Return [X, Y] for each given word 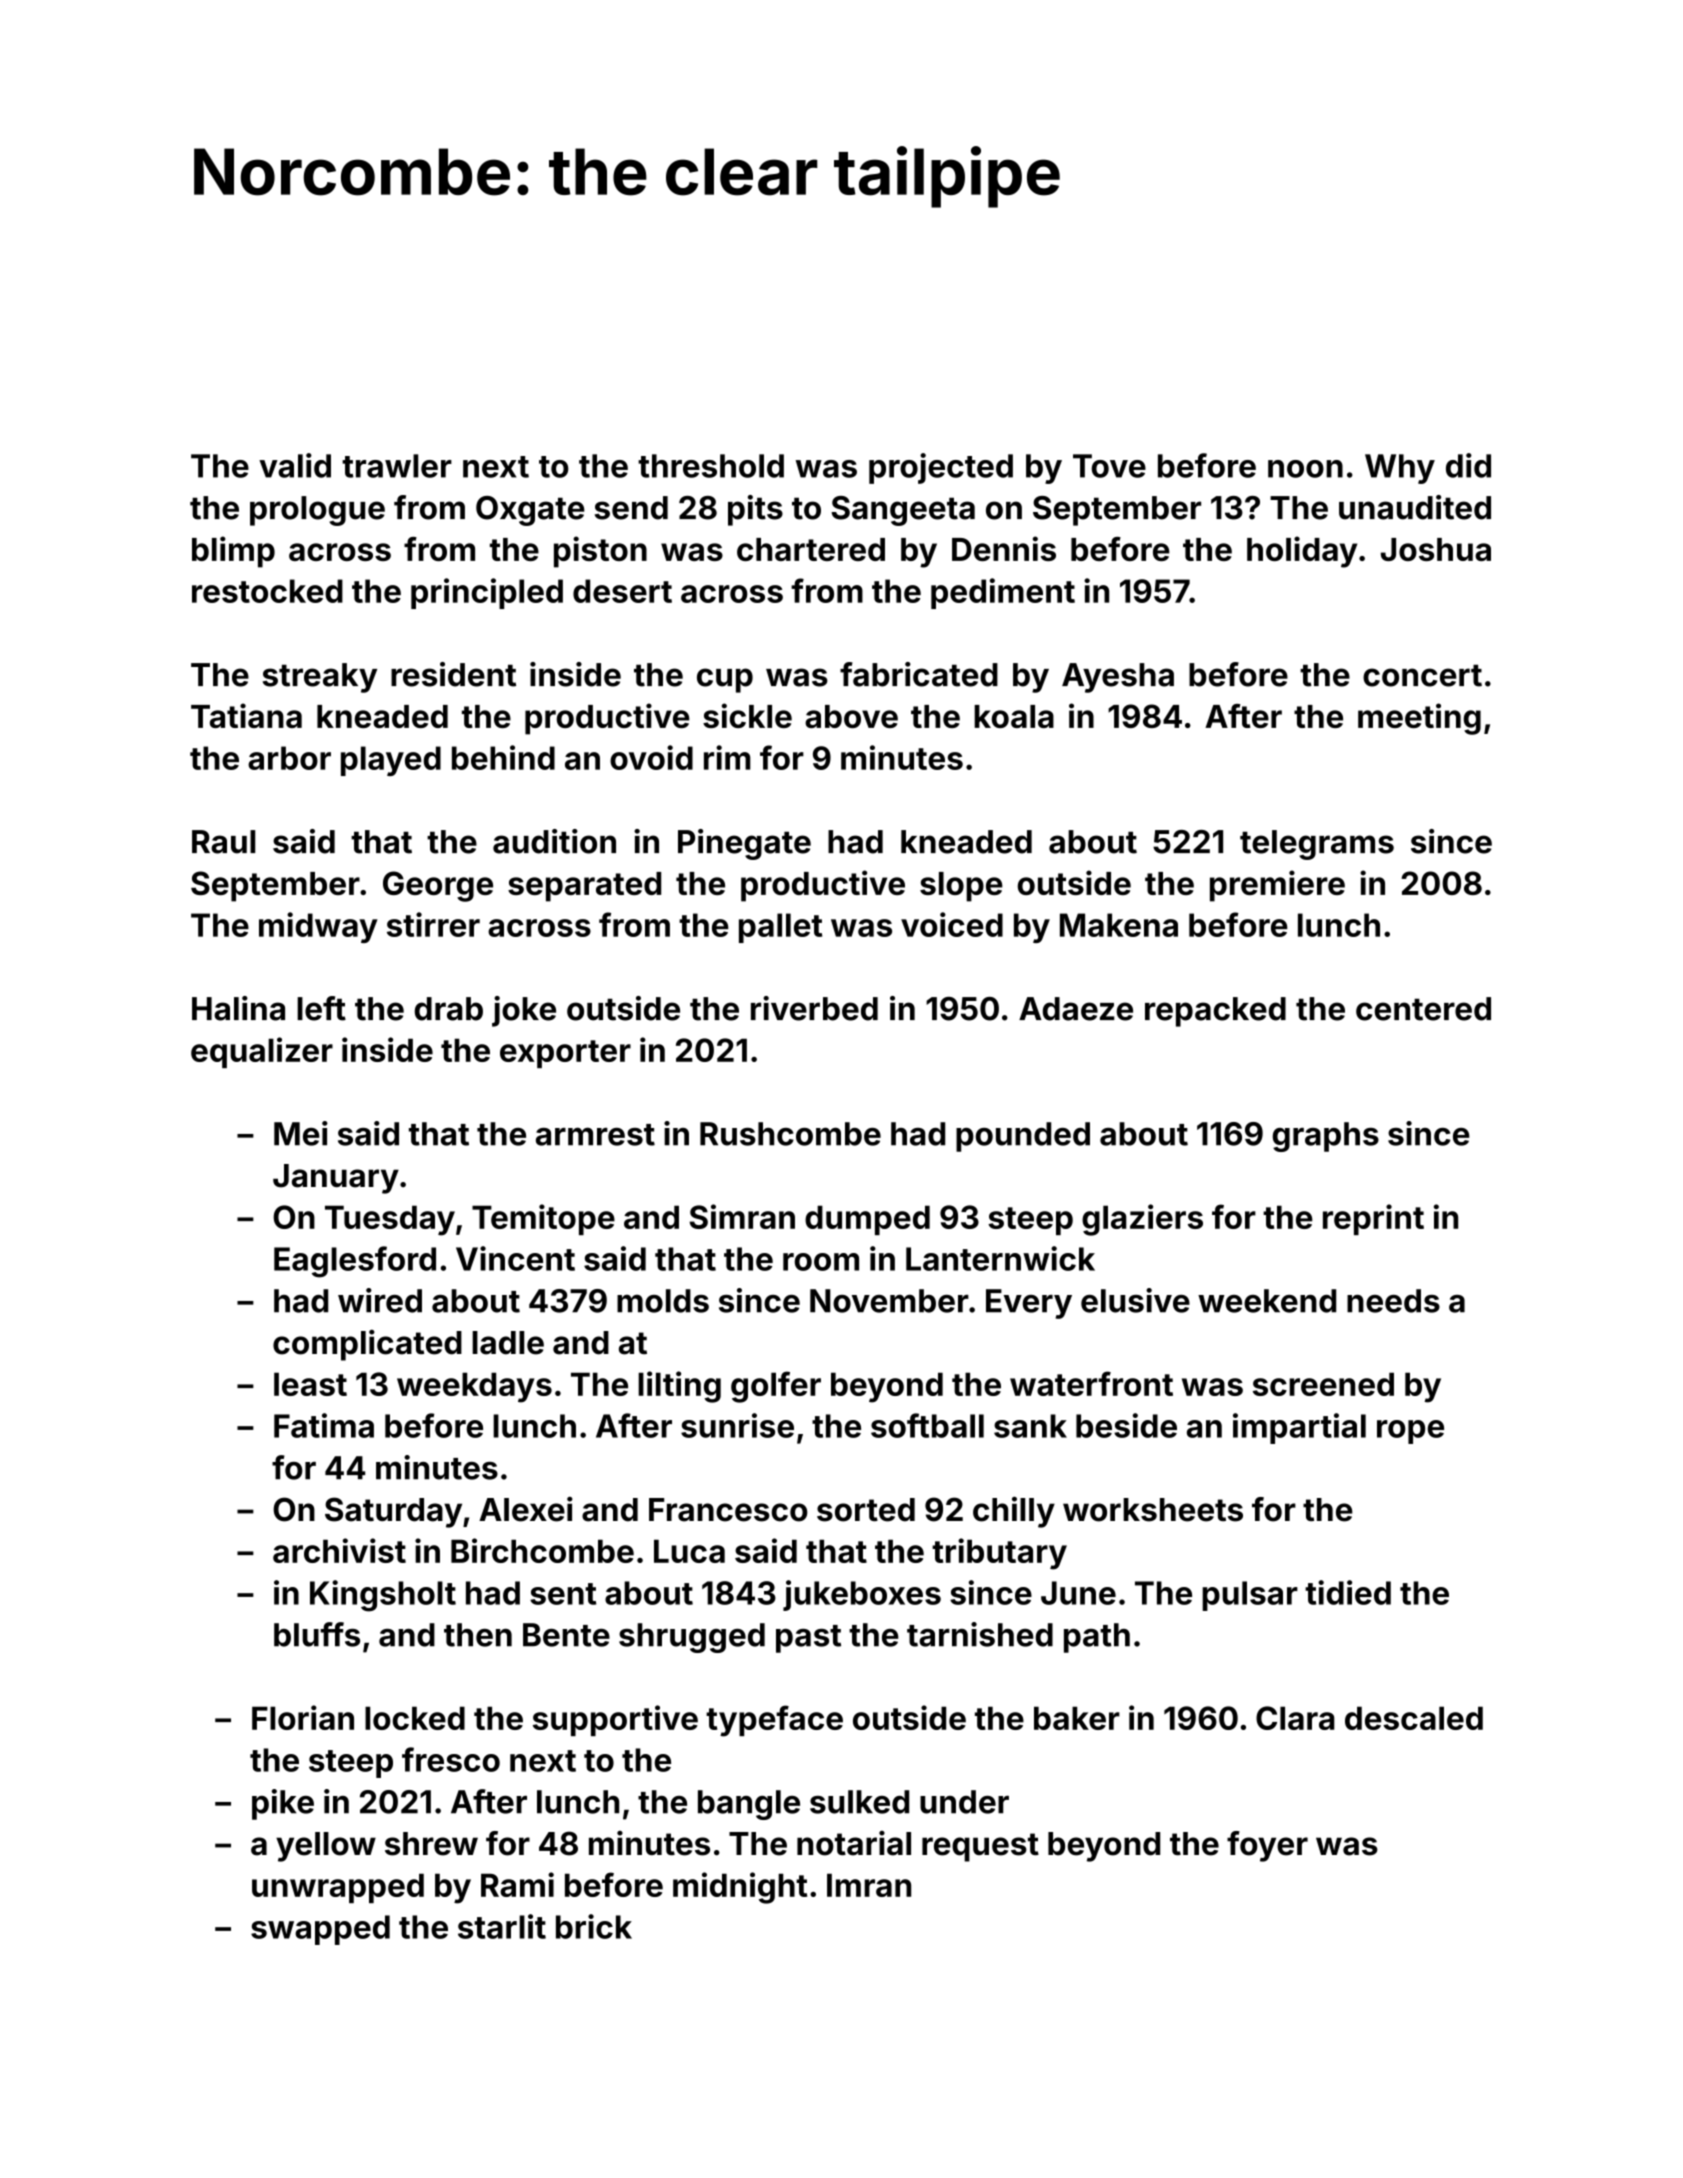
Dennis [1004, 548]
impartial [1299, 1428]
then [478, 1635]
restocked [267, 591]
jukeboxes [862, 1595]
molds [663, 1301]
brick [594, 1926]
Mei [301, 1133]
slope [961, 887]
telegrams [1317, 845]
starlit [502, 1926]
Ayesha [1118, 678]
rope [1410, 1432]
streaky [320, 678]
